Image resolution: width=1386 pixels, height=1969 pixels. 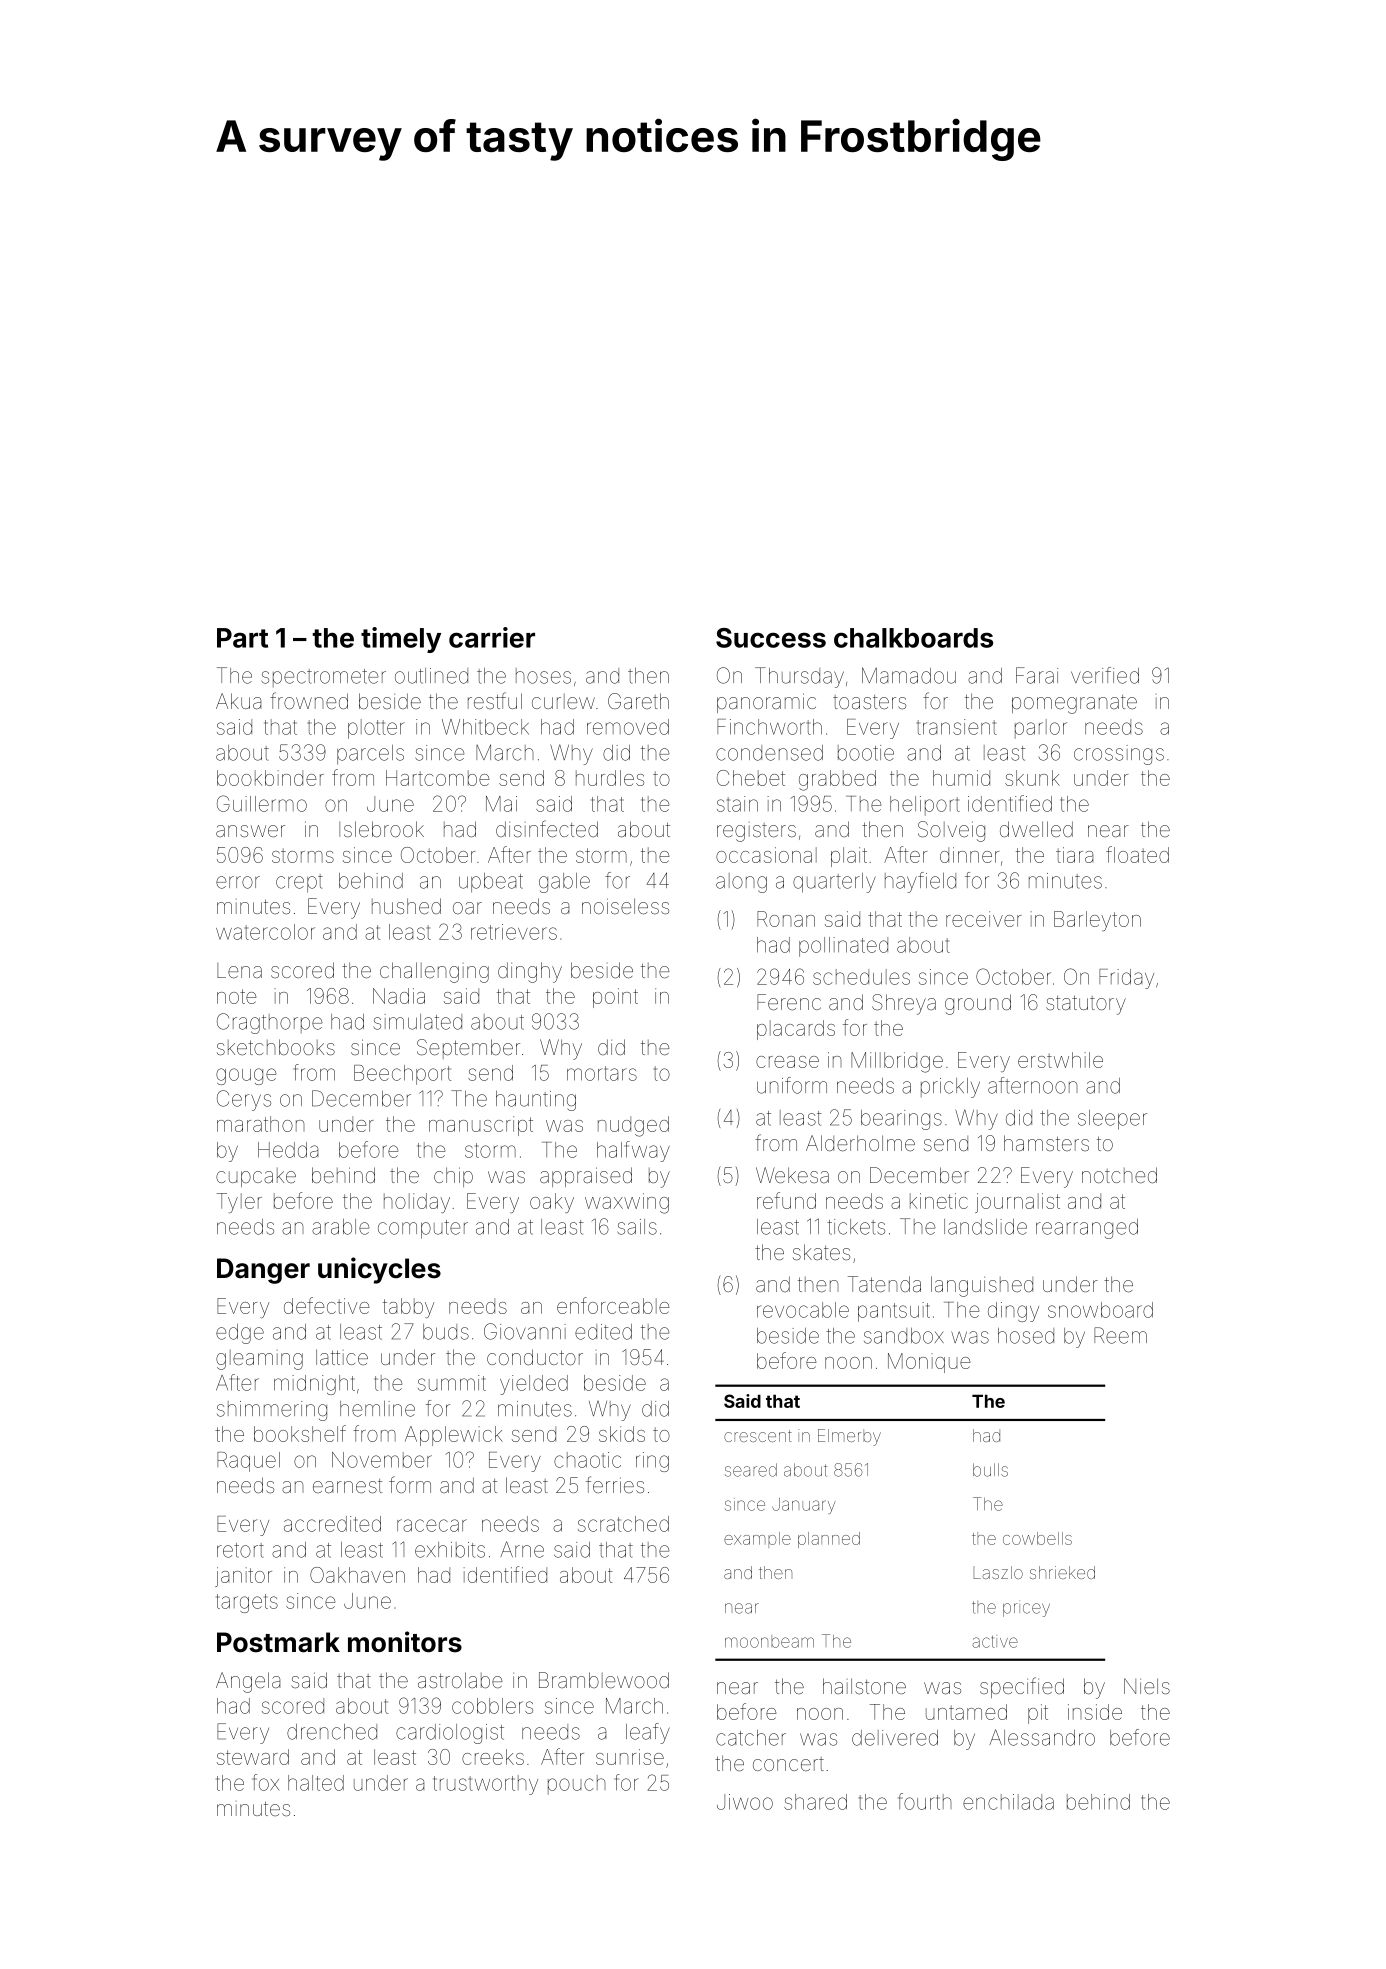 What do you see at coordinates (864, 1686) in the document?
I see `hailstone` at bounding box center [864, 1686].
